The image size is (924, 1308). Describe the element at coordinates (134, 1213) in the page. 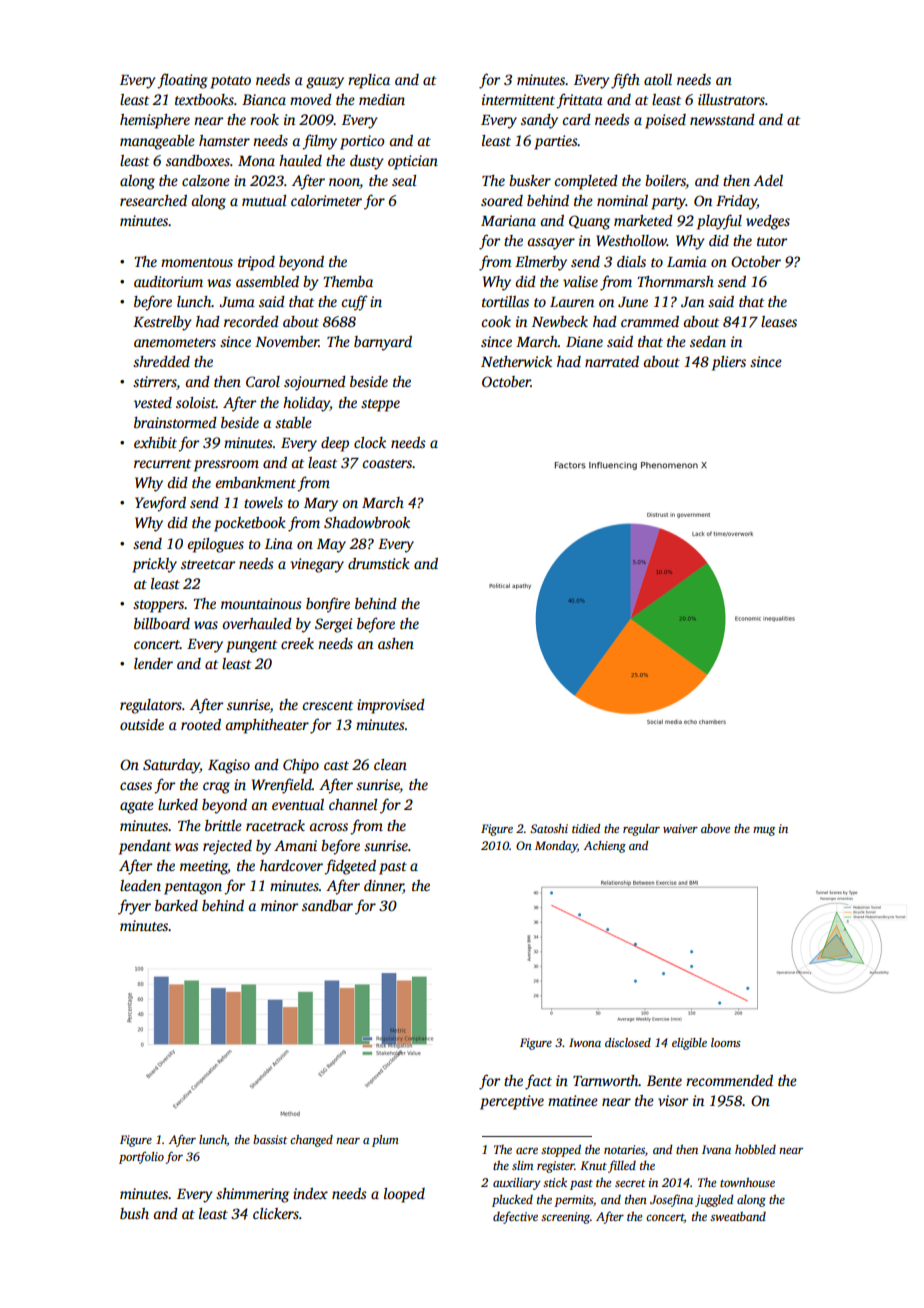

I see `bush` at that location.
